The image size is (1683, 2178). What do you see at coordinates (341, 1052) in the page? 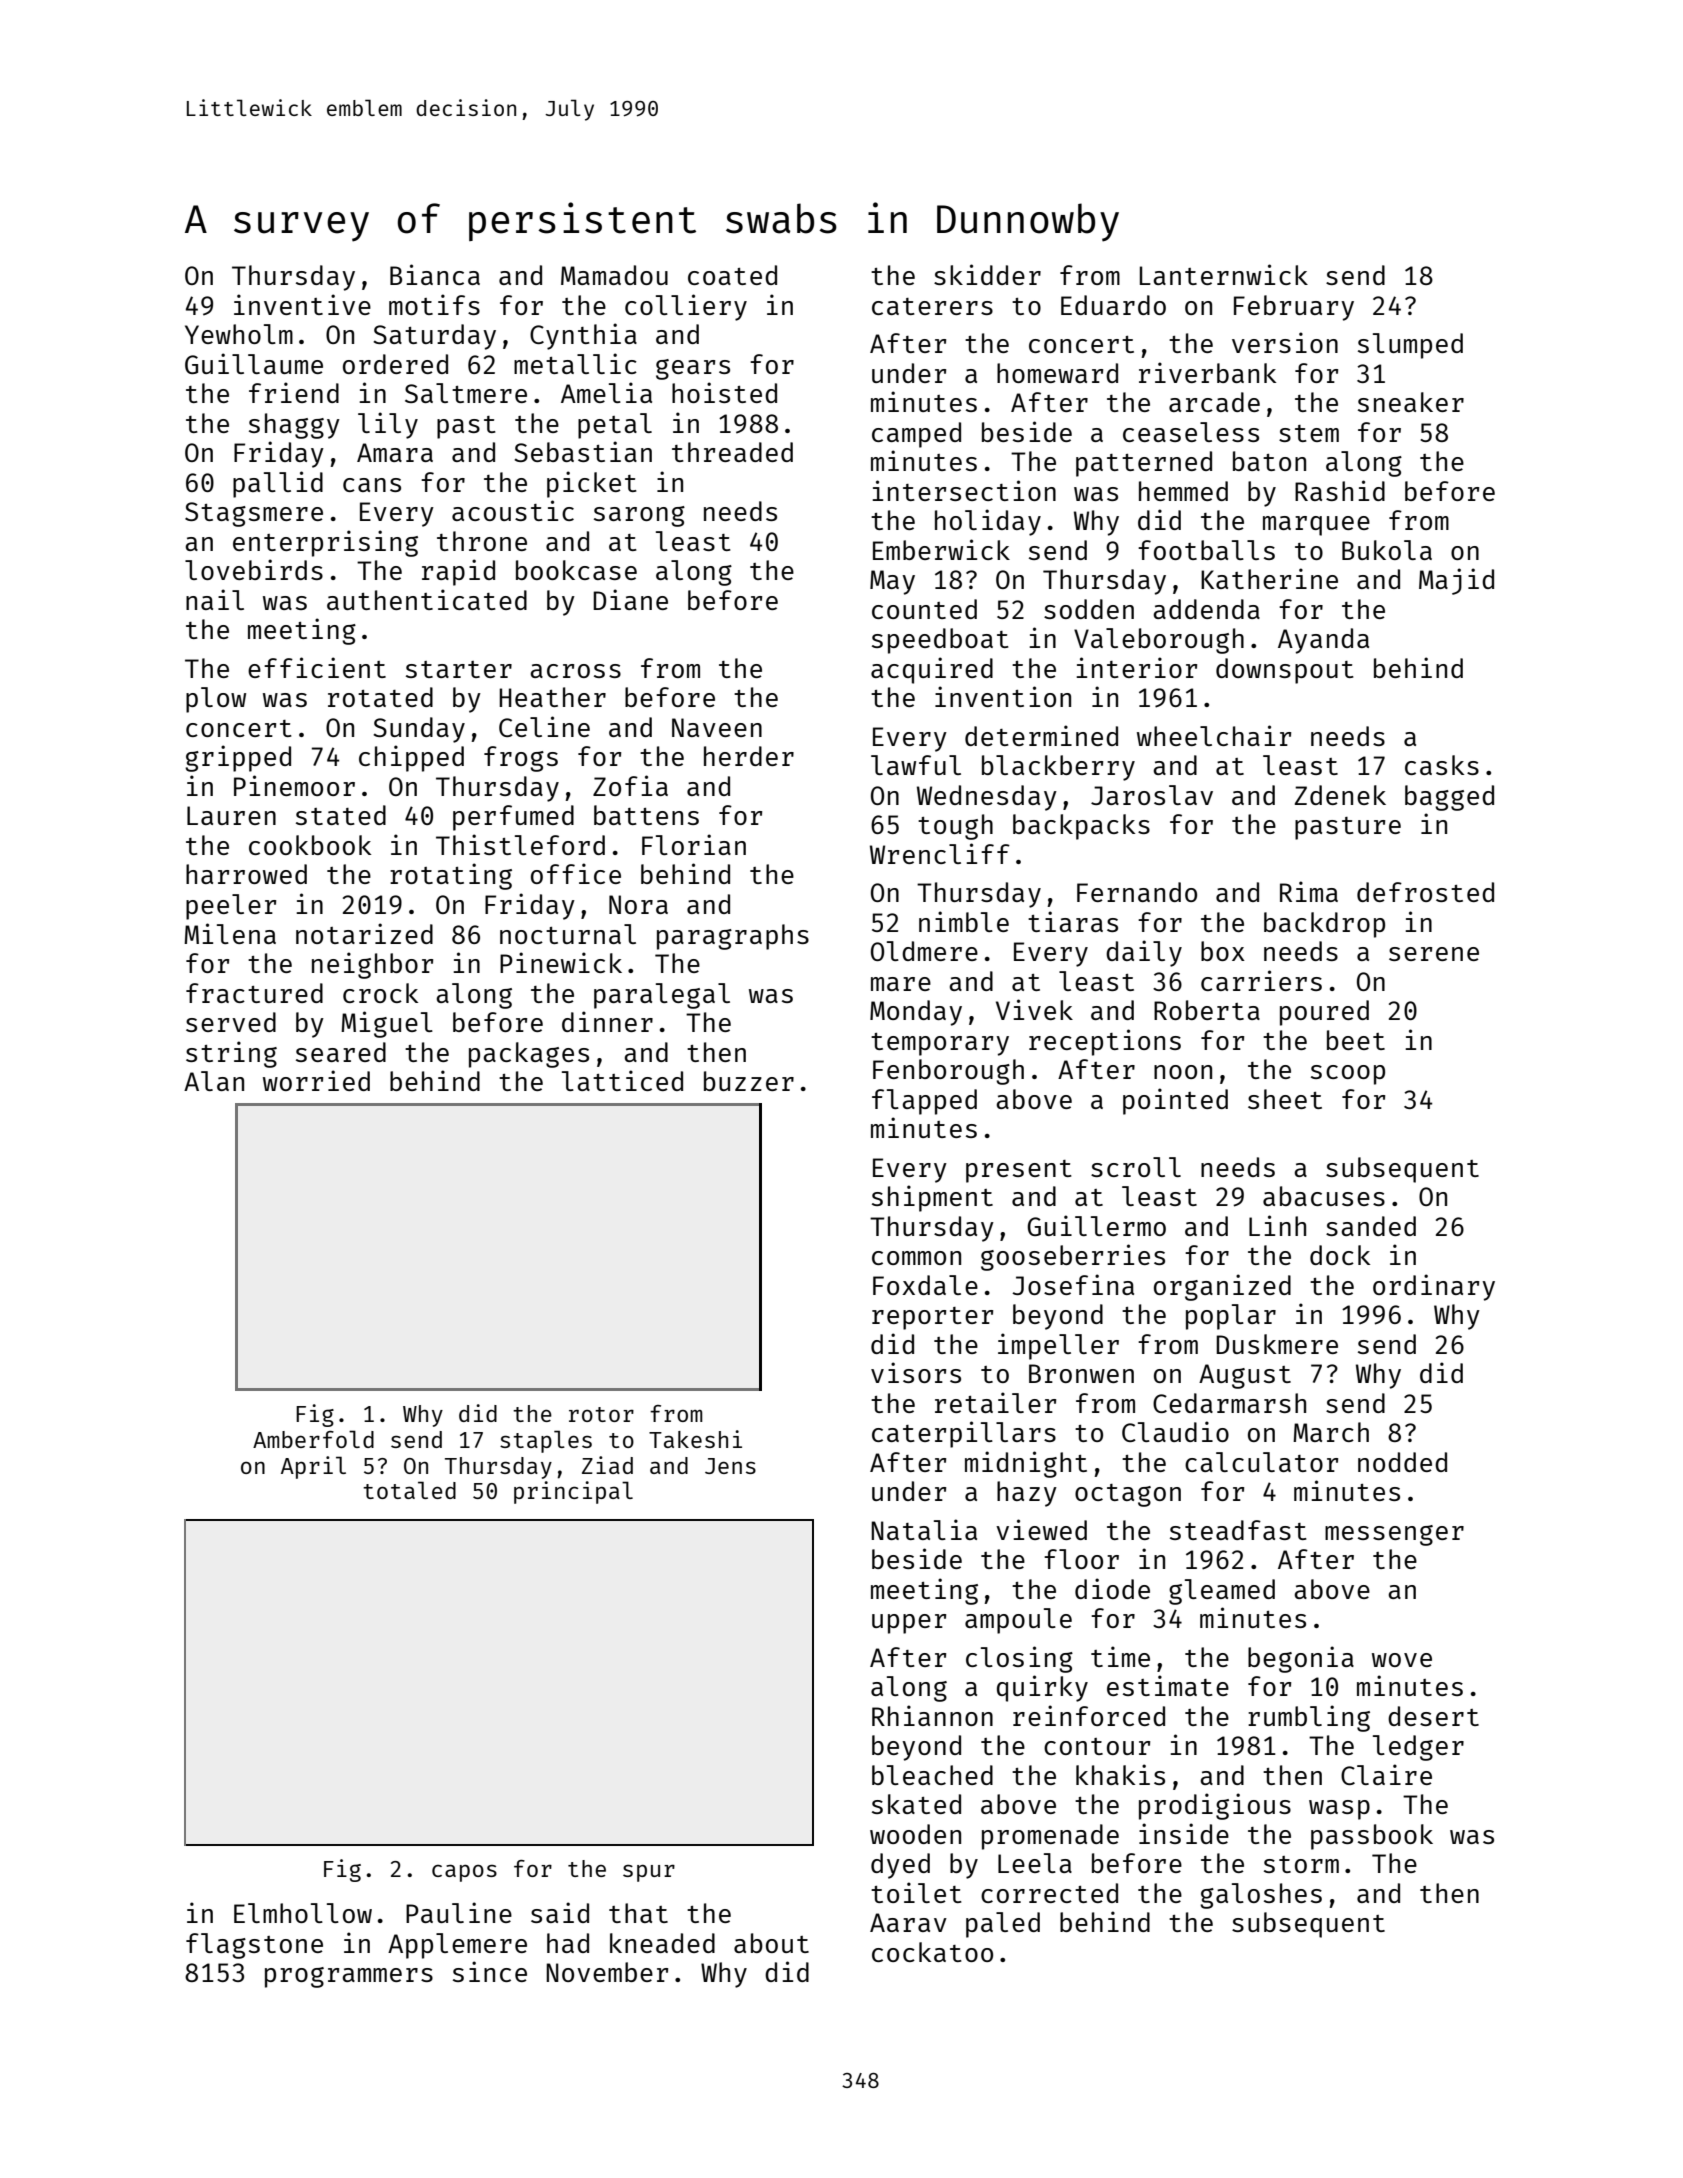
I see `seared` at bounding box center [341, 1052].
